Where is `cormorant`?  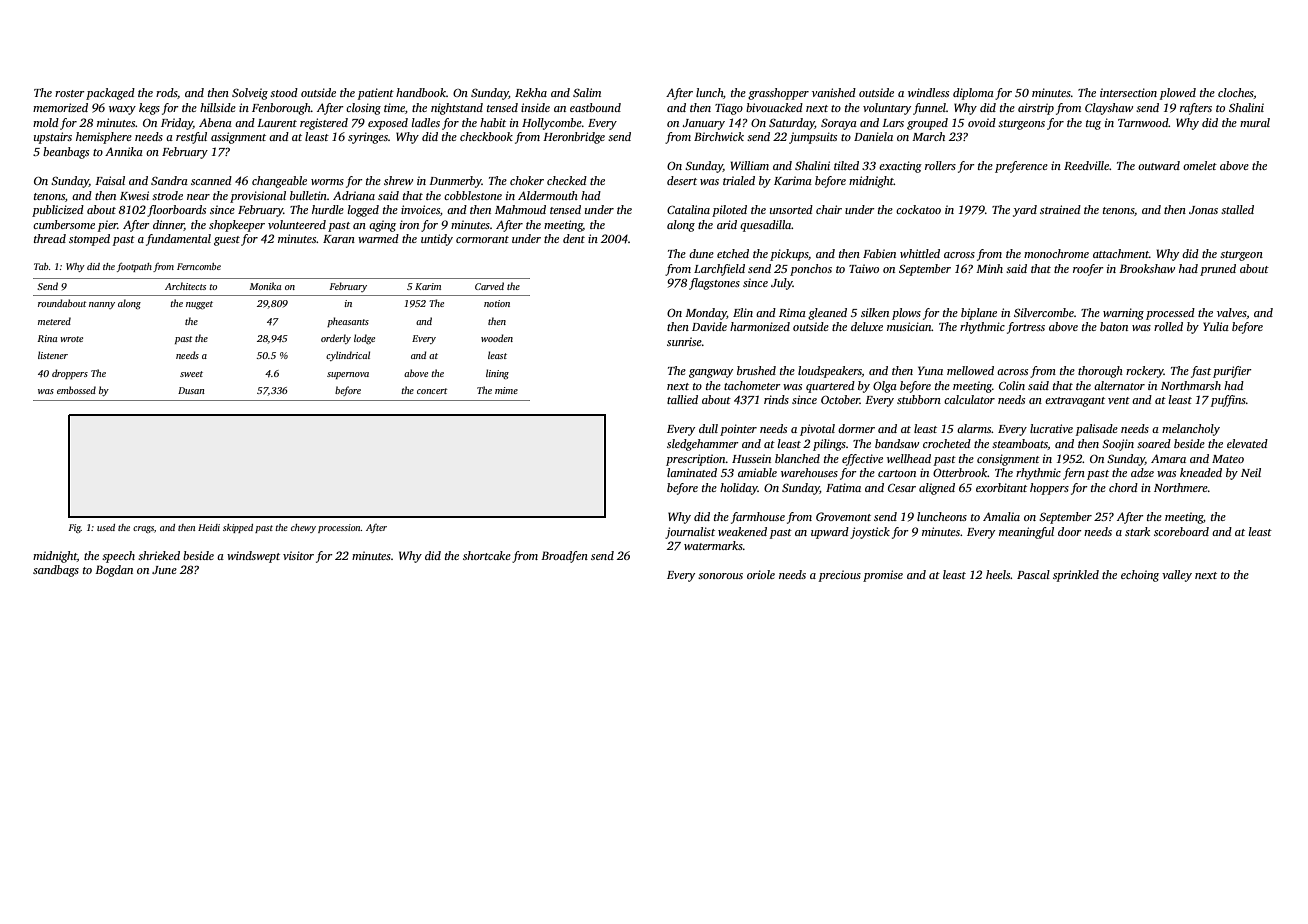 cormorant is located at coordinates (482, 239).
